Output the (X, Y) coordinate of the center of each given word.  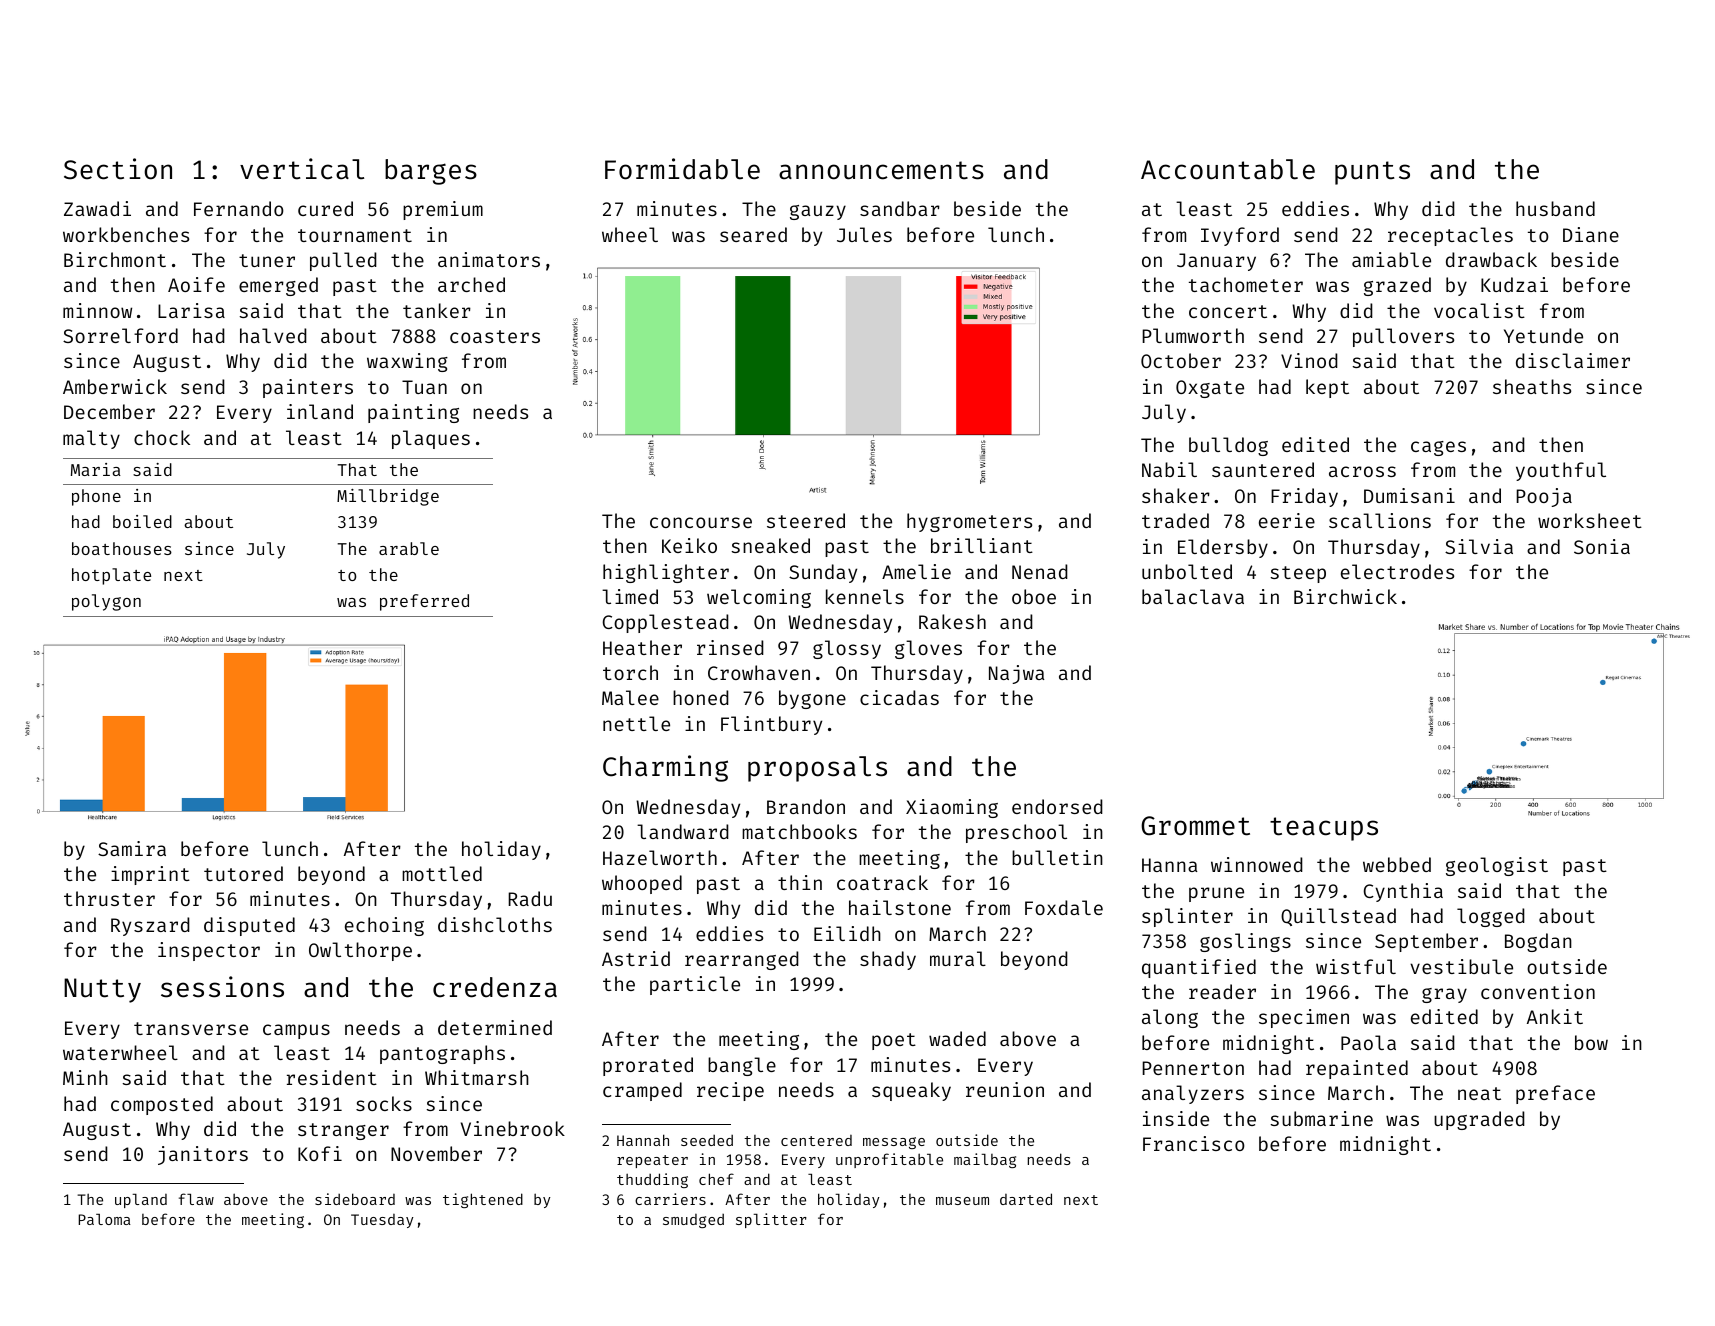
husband (1555, 208)
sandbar (900, 208)
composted (162, 1105)
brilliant (982, 545)
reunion (1005, 1089)
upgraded (1479, 1120)
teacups (1324, 829)
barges (431, 172)
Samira (132, 848)
